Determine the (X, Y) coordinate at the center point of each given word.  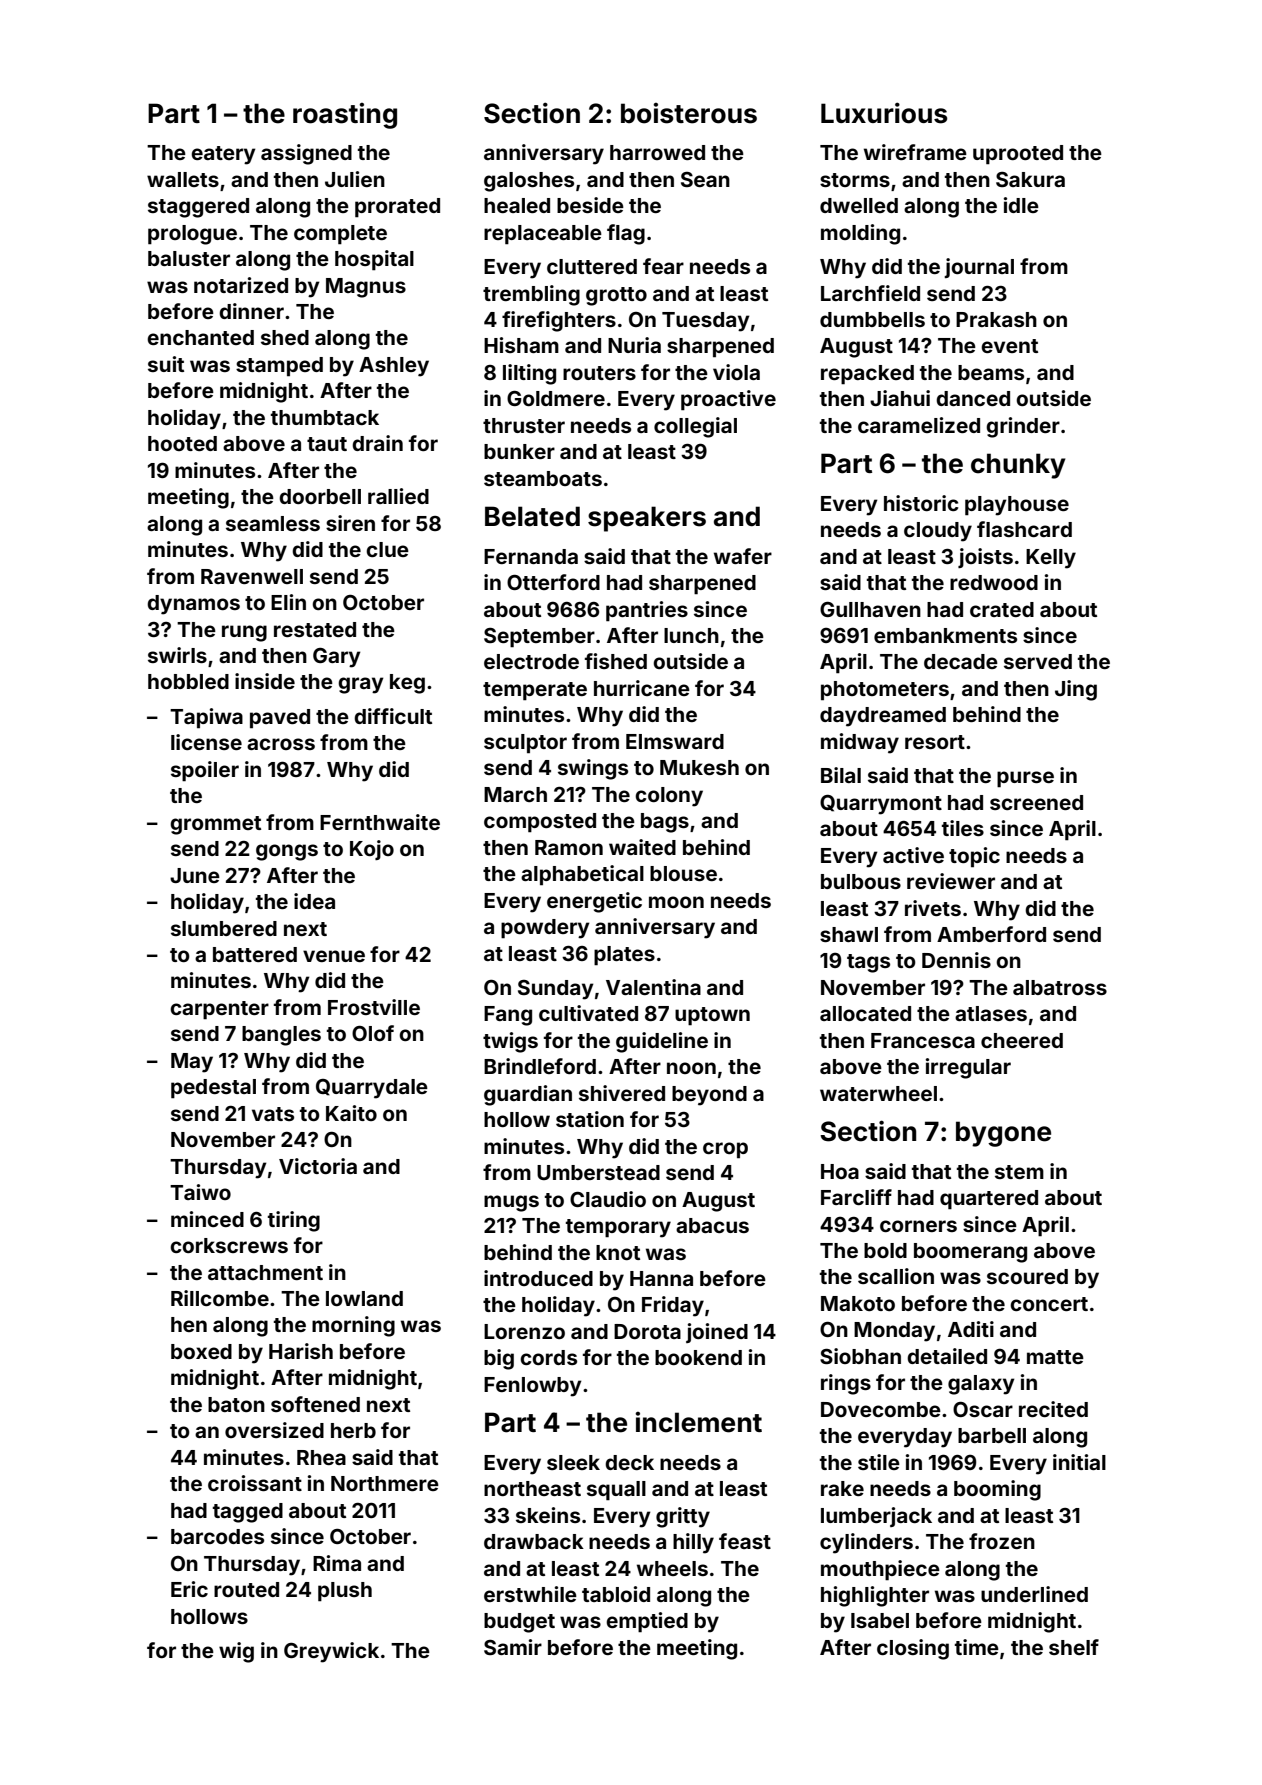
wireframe (915, 152)
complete (340, 235)
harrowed (657, 152)
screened (1036, 802)
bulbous (861, 881)
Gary (337, 658)
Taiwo (200, 1192)
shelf (1074, 1647)
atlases (991, 1013)
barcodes (217, 1536)
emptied (647, 1622)
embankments (945, 635)
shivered (622, 1093)
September (539, 638)
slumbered (224, 928)
